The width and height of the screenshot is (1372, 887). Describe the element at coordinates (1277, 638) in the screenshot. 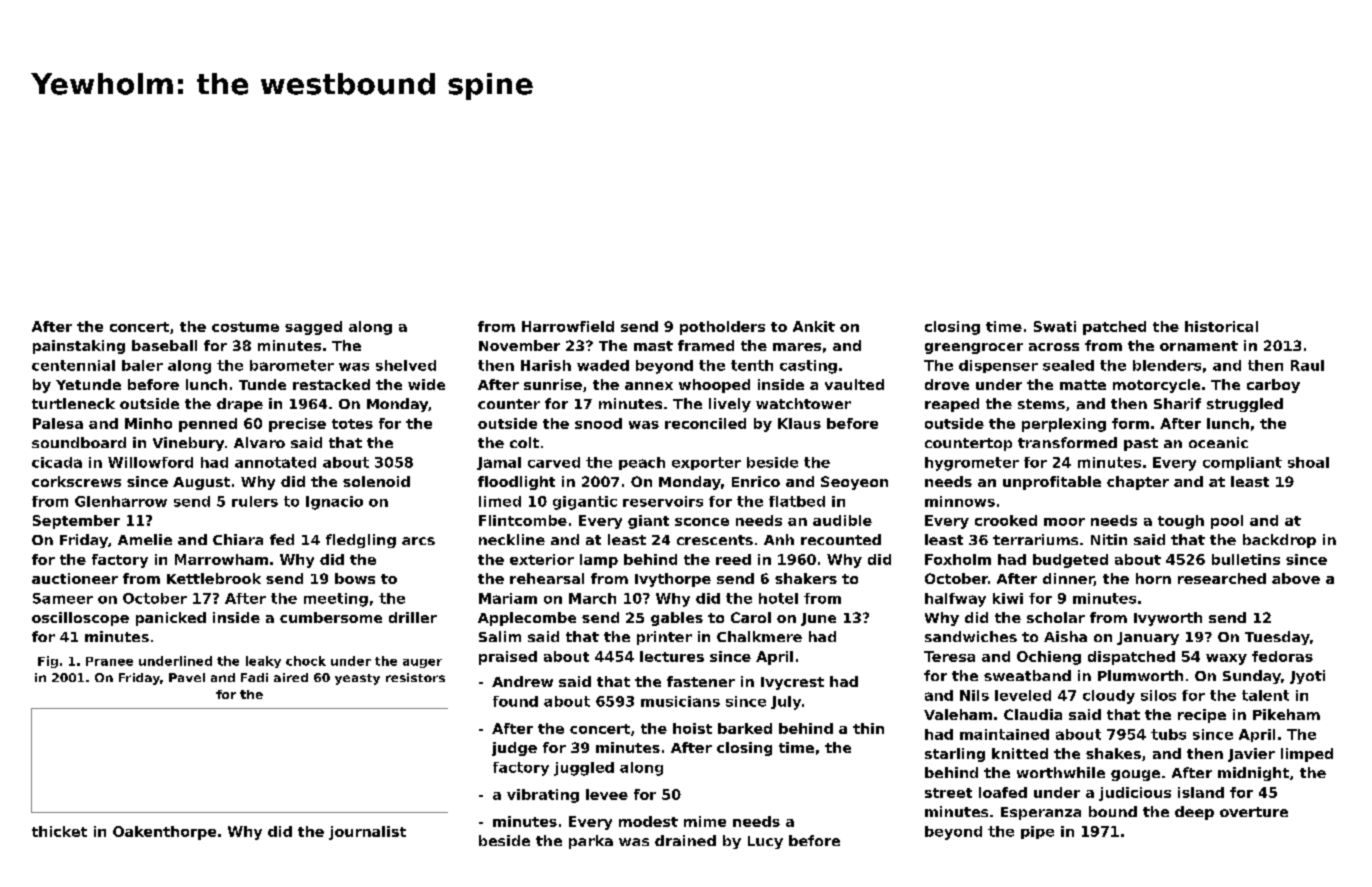

I see `Tuesday` at that location.
